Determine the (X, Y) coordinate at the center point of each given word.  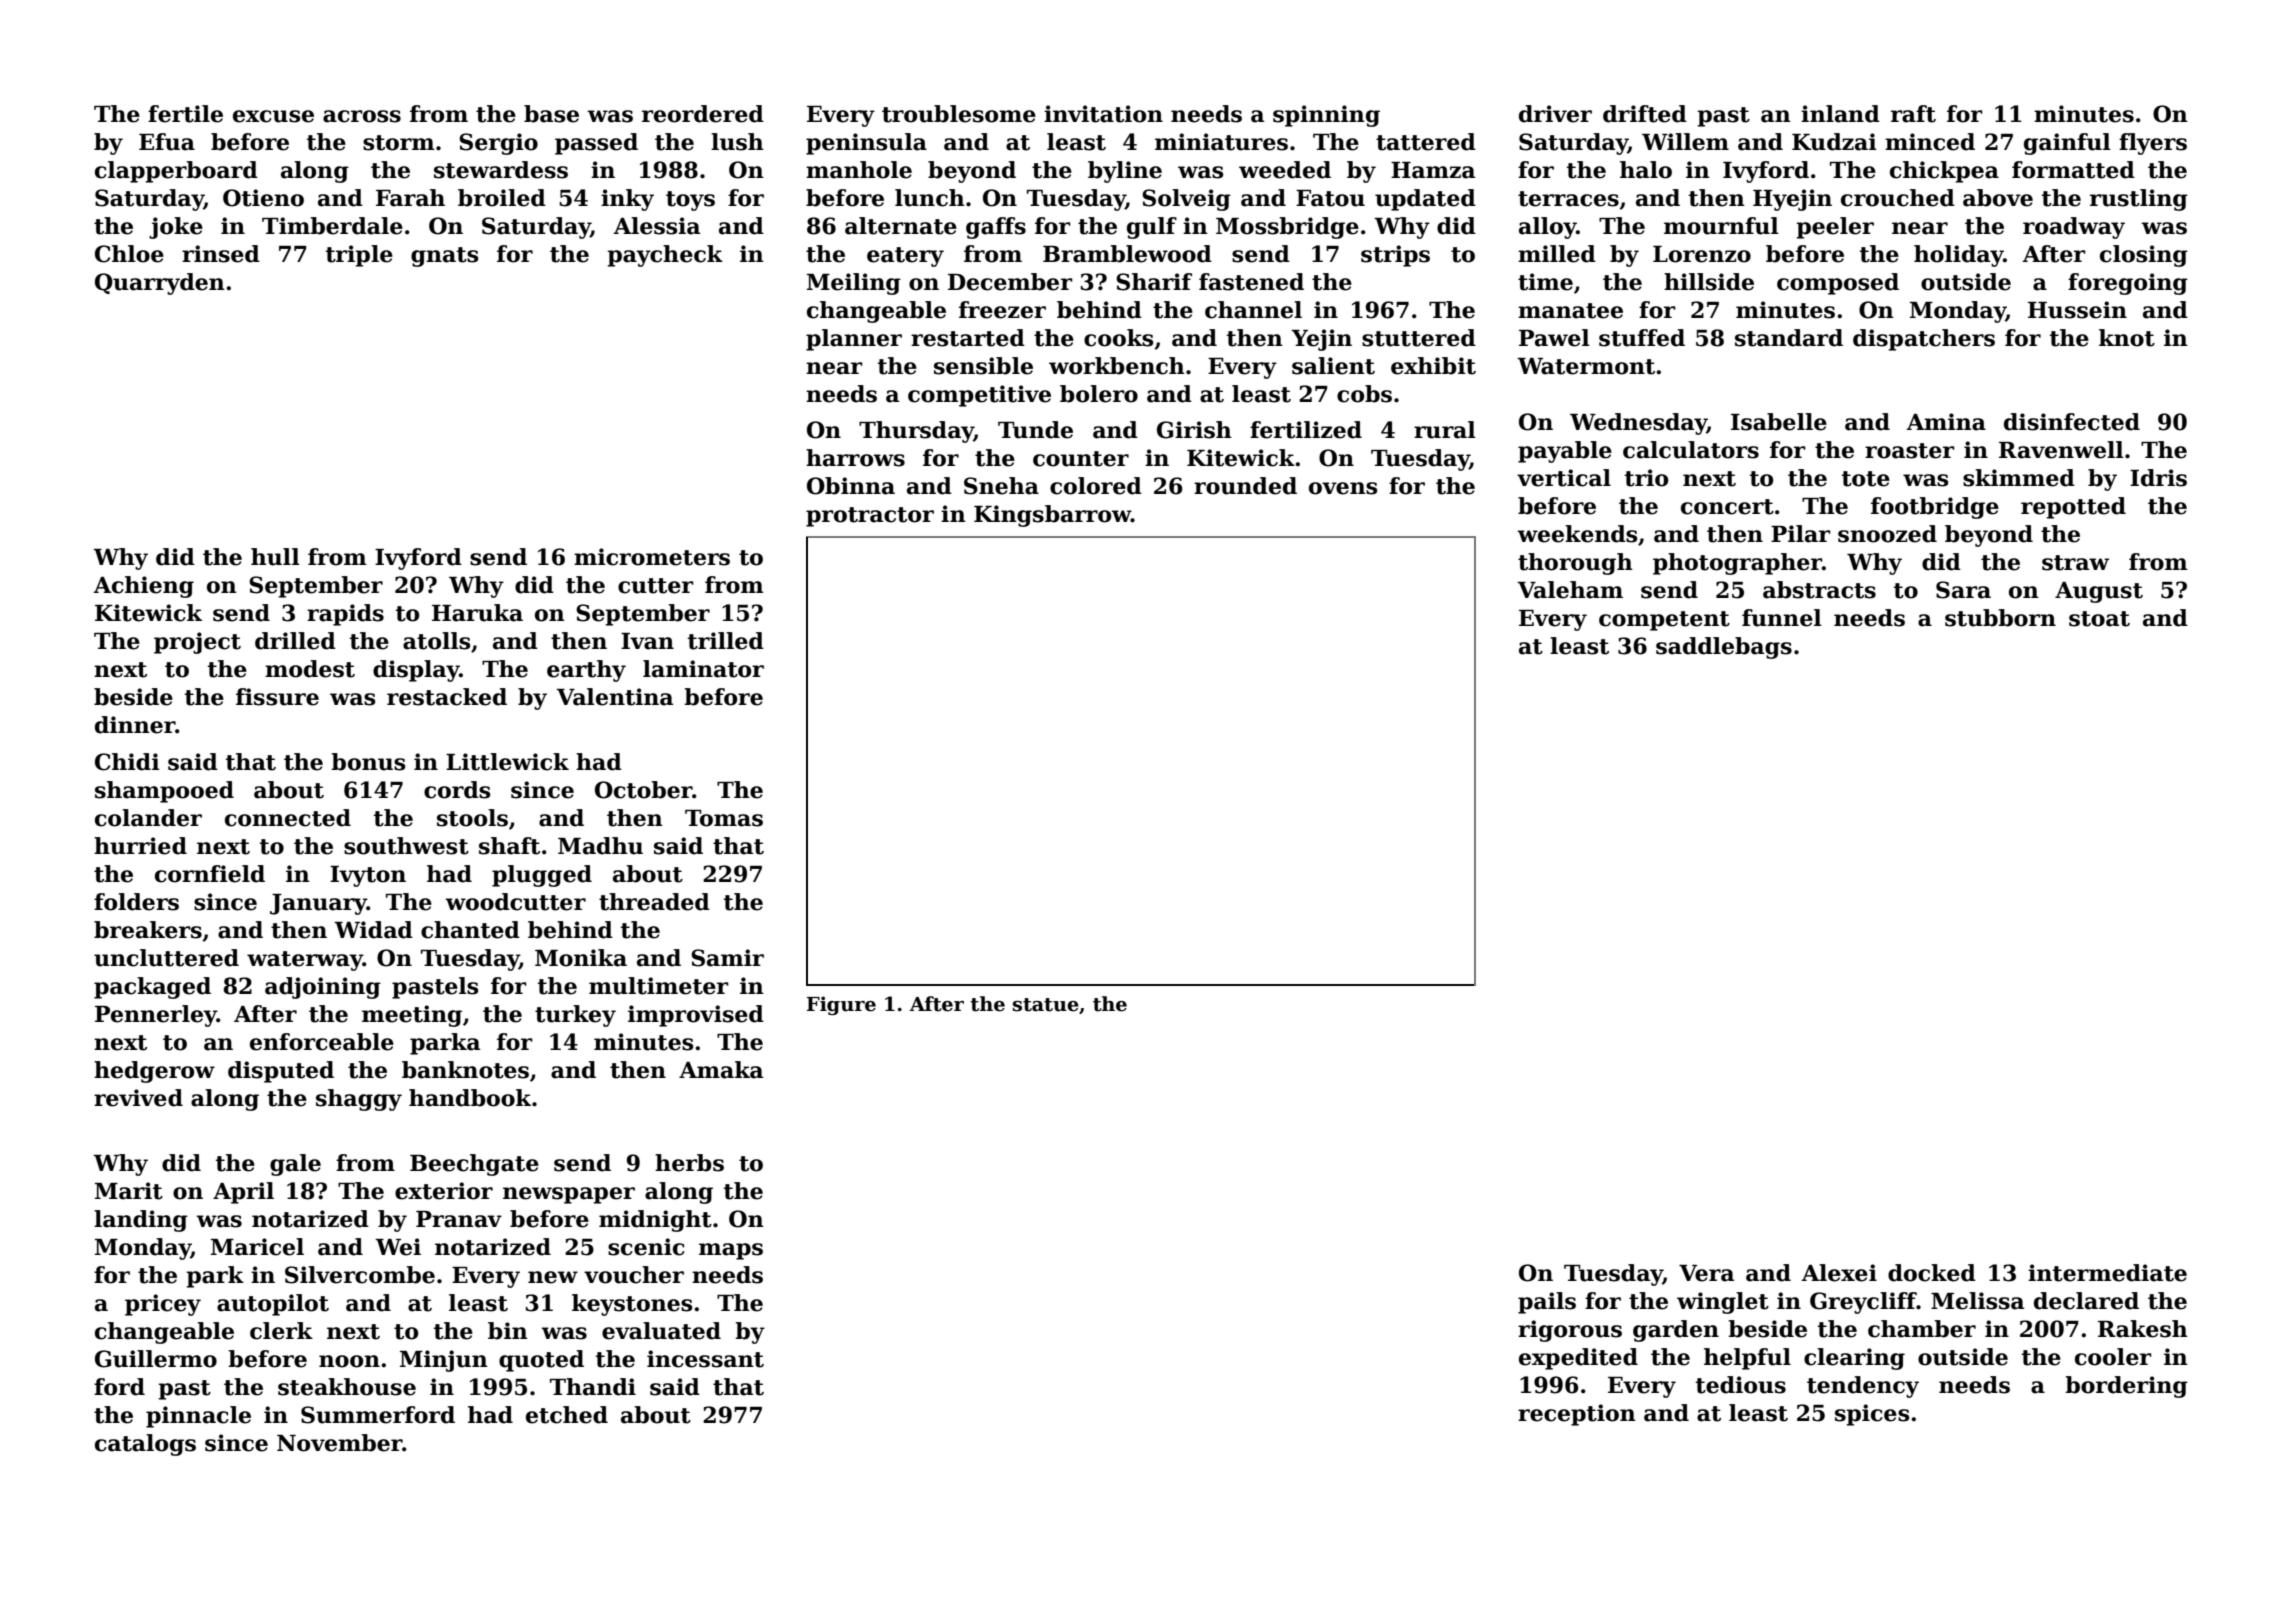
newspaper (569, 1195)
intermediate (2107, 1273)
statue (1046, 1005)
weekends (1577, 534)
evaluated (661, 1331)
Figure (841, 1005)
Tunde (1035, 430)
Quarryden (160, 284)
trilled (726, 641)
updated (1425, 200)
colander (148, 818)
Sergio (498, 144)
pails (1547, 1303)
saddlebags (1724, 648)
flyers (2153, 144)
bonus (368, 762)
